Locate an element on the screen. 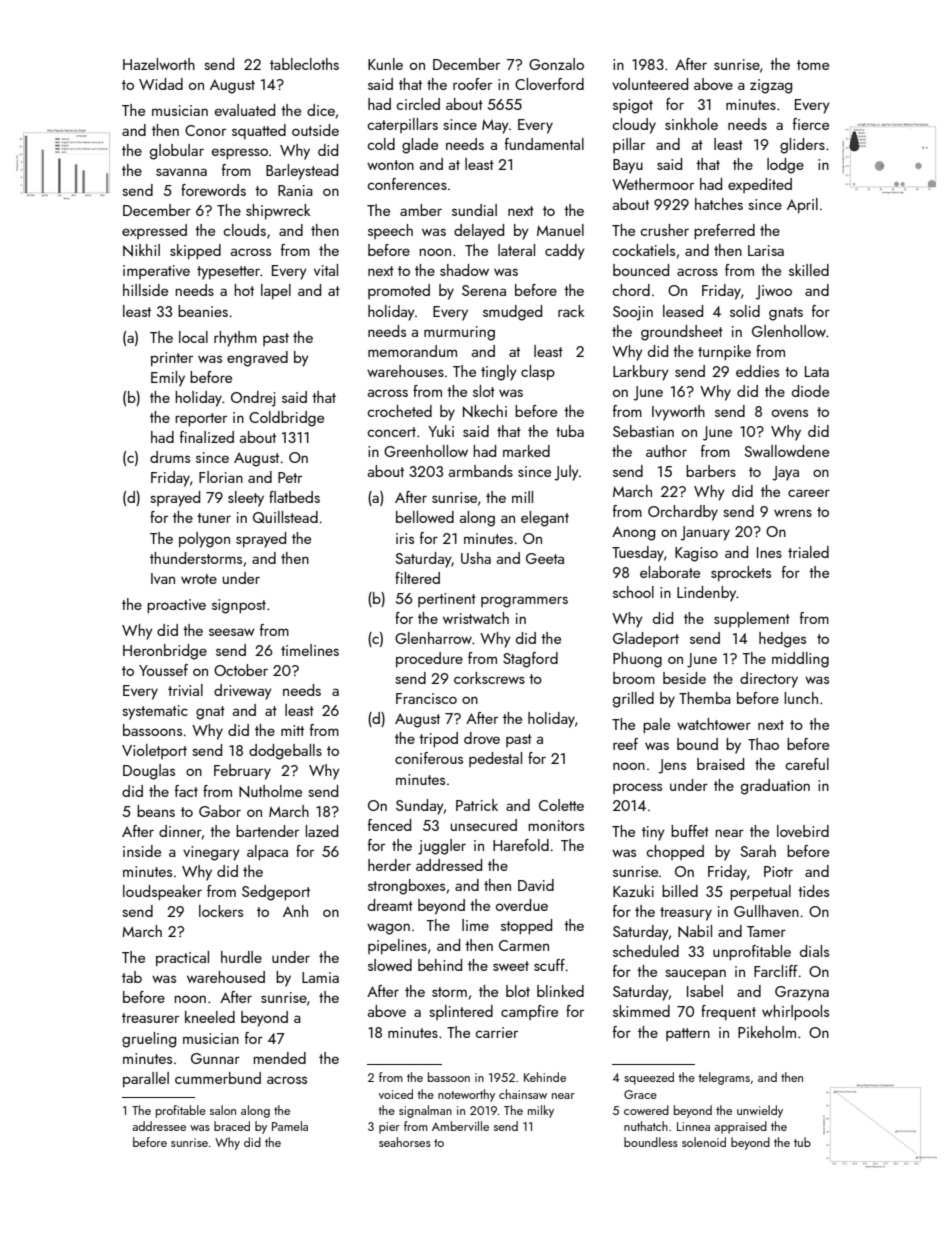  Gonzalo is located at coordinates (556, 64).
